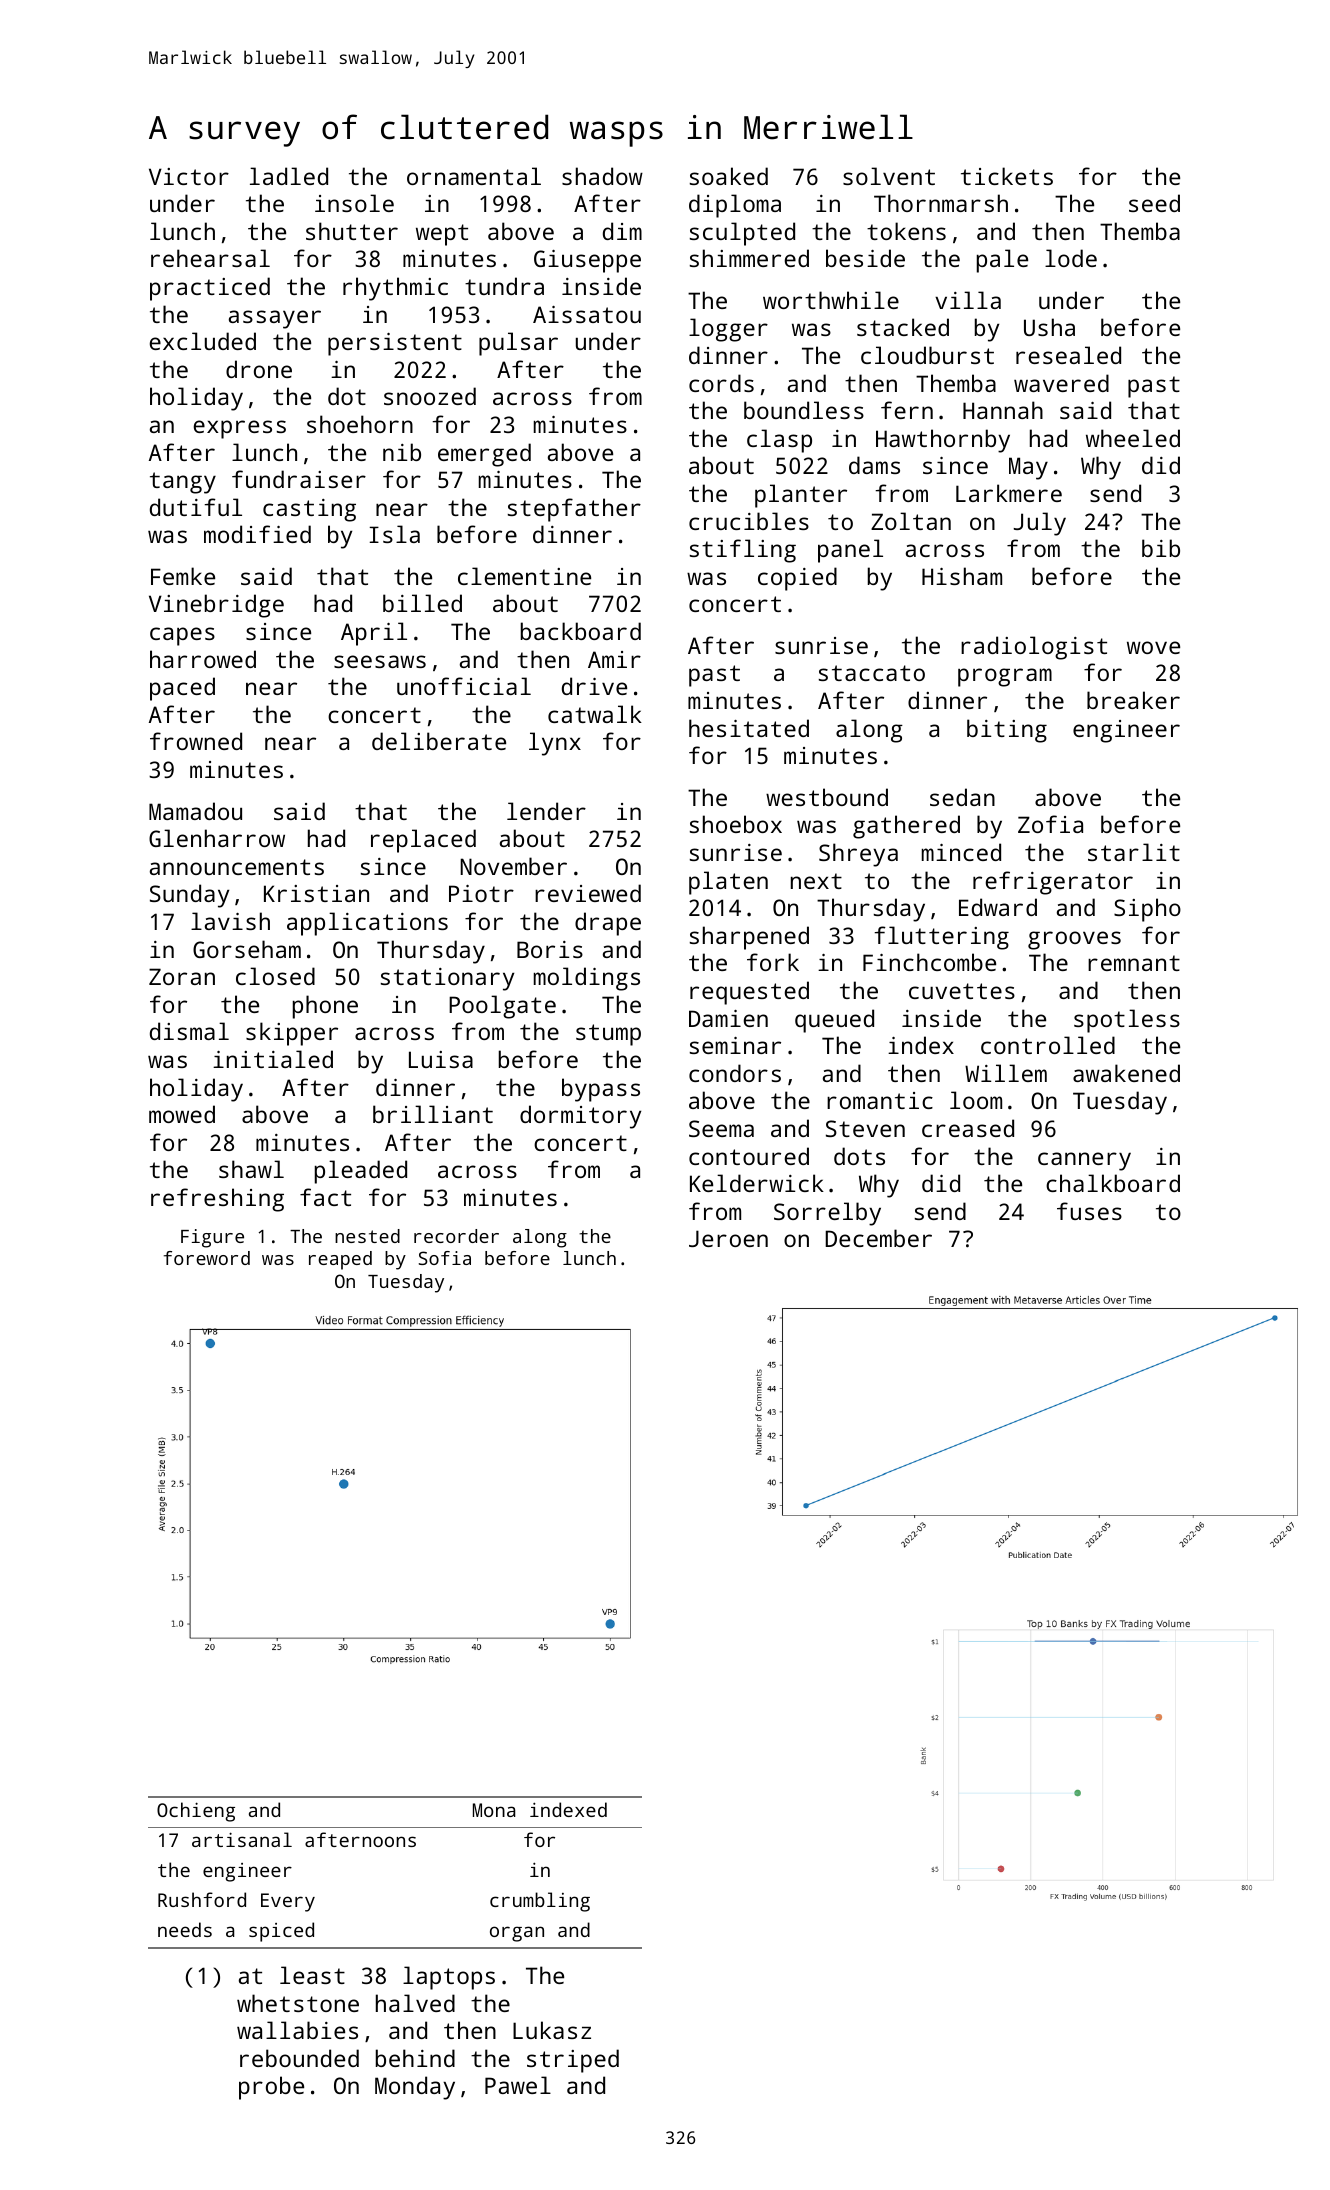  Describe the element at coordinates (540, 1902) in the screenshot. I see `crumbling` at that location.
